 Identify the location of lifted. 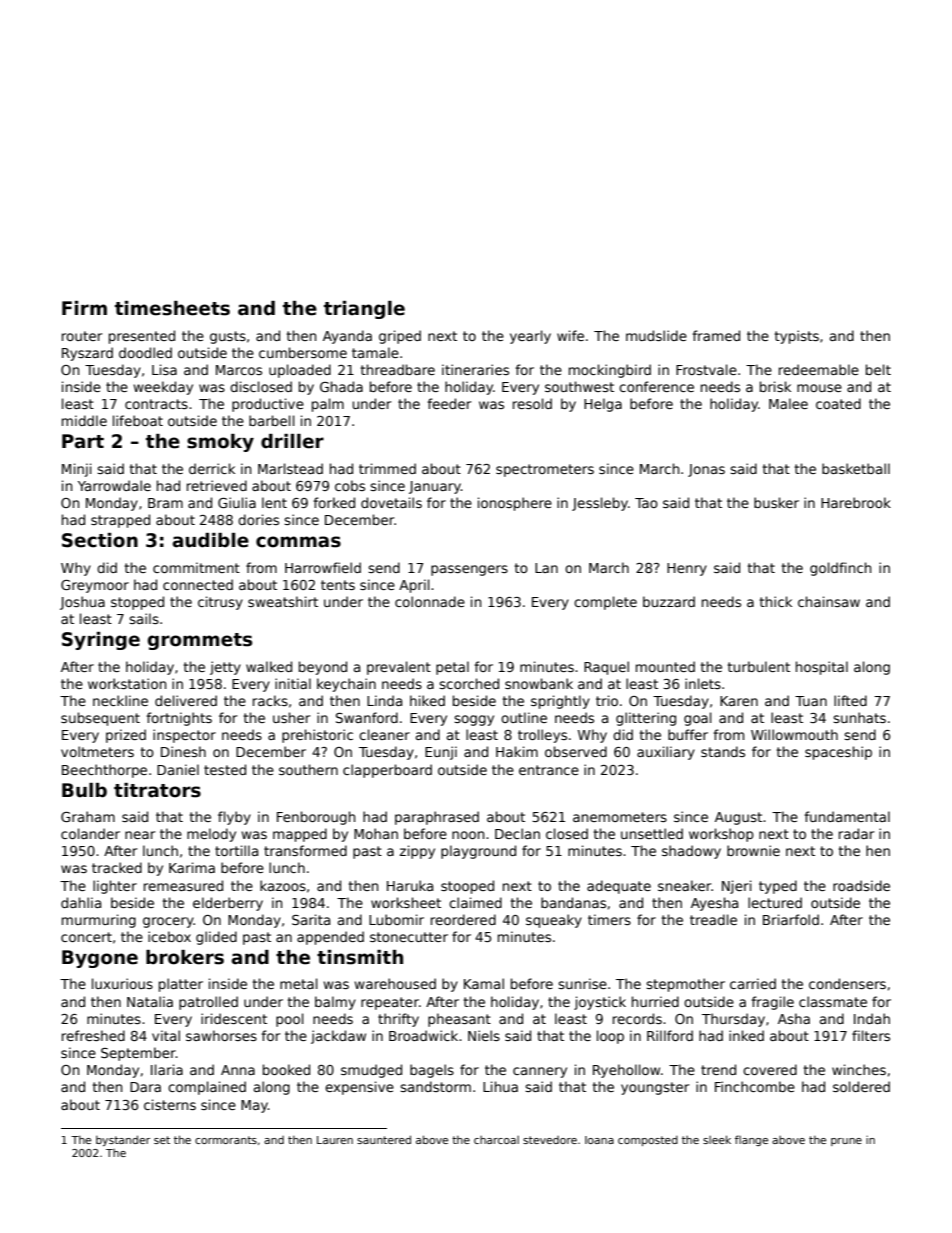
(850, 700).
